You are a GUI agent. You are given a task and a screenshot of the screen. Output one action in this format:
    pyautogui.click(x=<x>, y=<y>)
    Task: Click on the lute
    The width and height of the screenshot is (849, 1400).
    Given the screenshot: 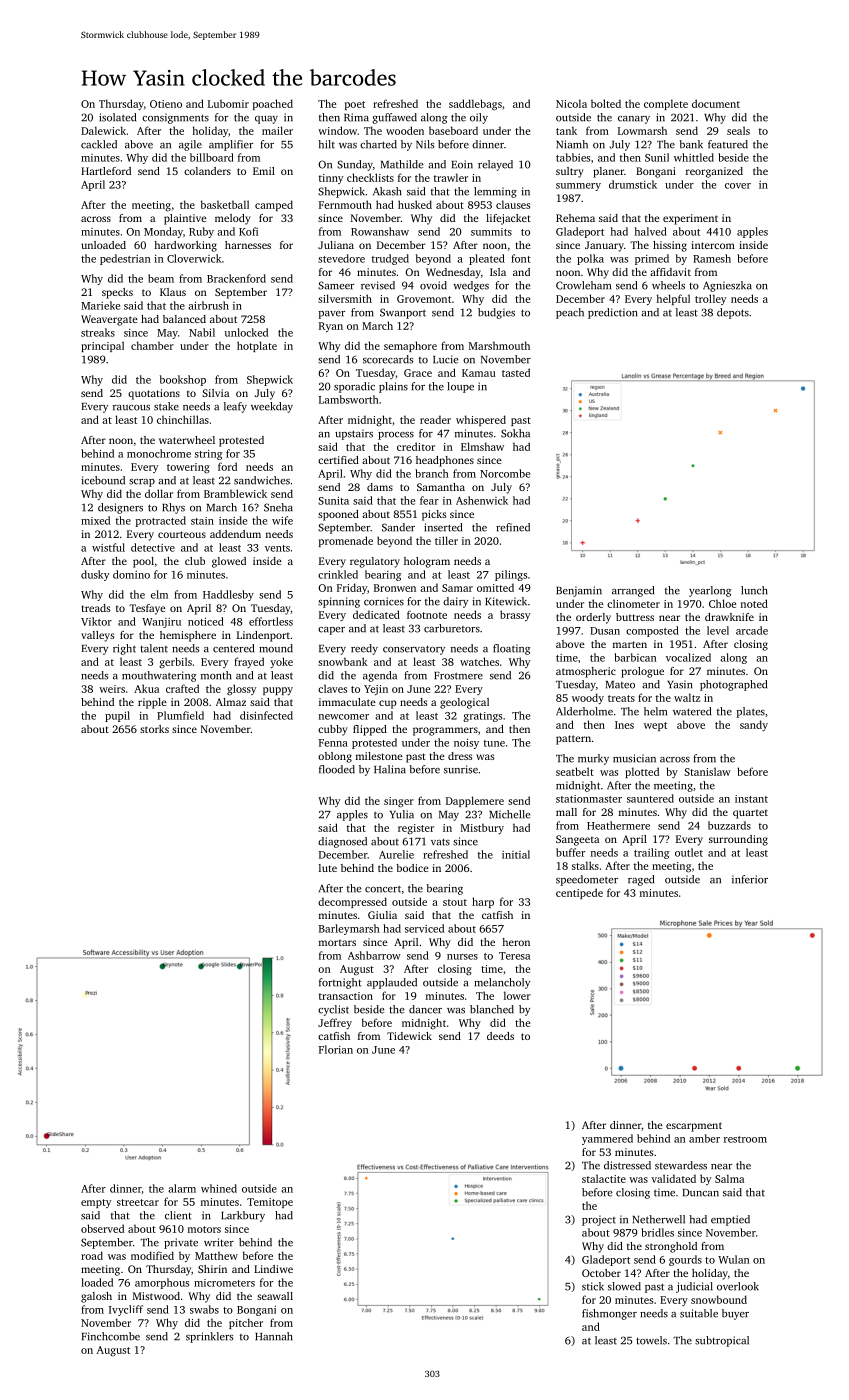 What is the action you would take?
    pyautogui.click(x=328, y=868)
